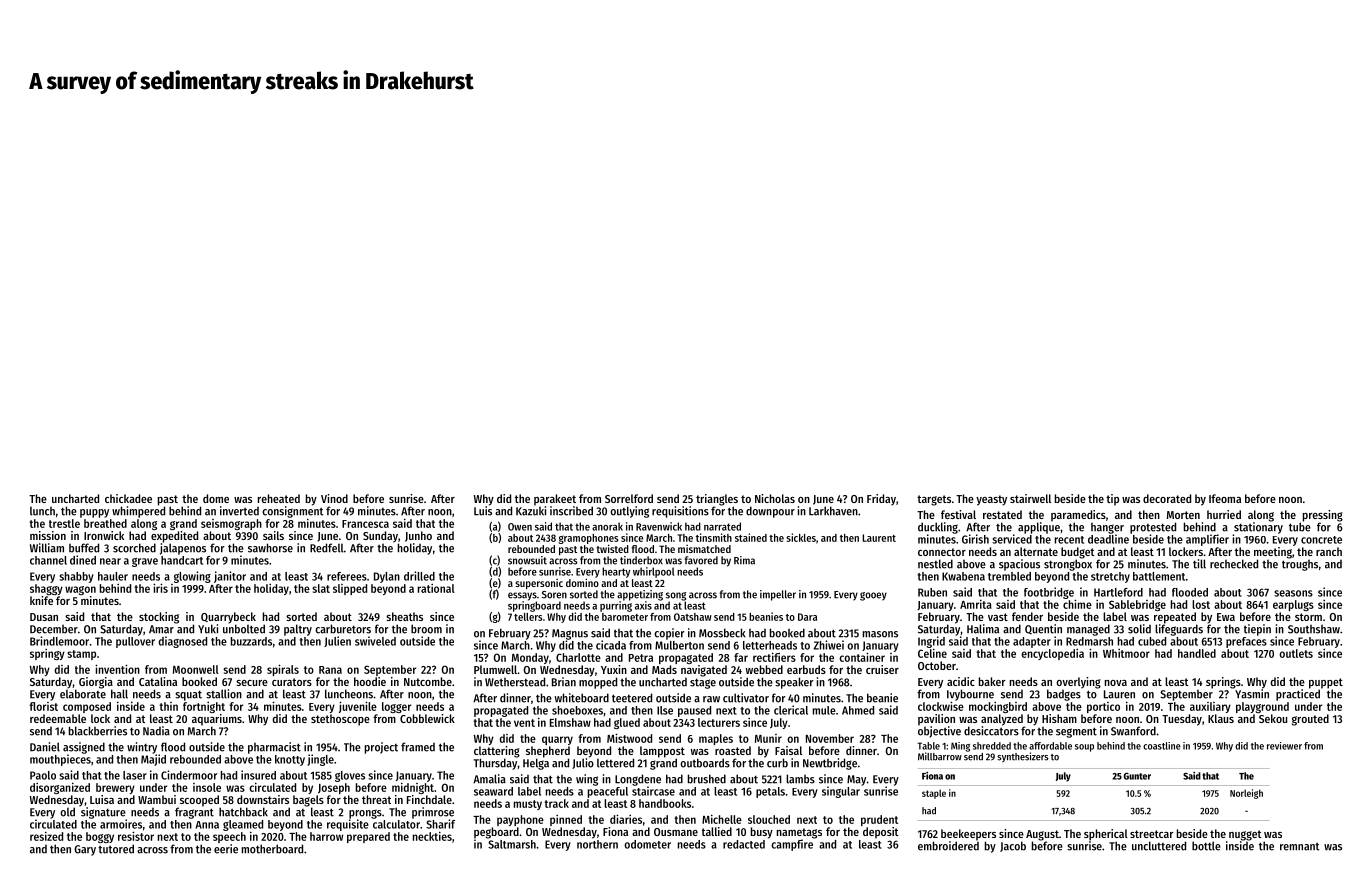 The height and width of the document is (887, 1372). Describe the element at coordinates (1258, 528) in the document. I see `stationary` at that location.
